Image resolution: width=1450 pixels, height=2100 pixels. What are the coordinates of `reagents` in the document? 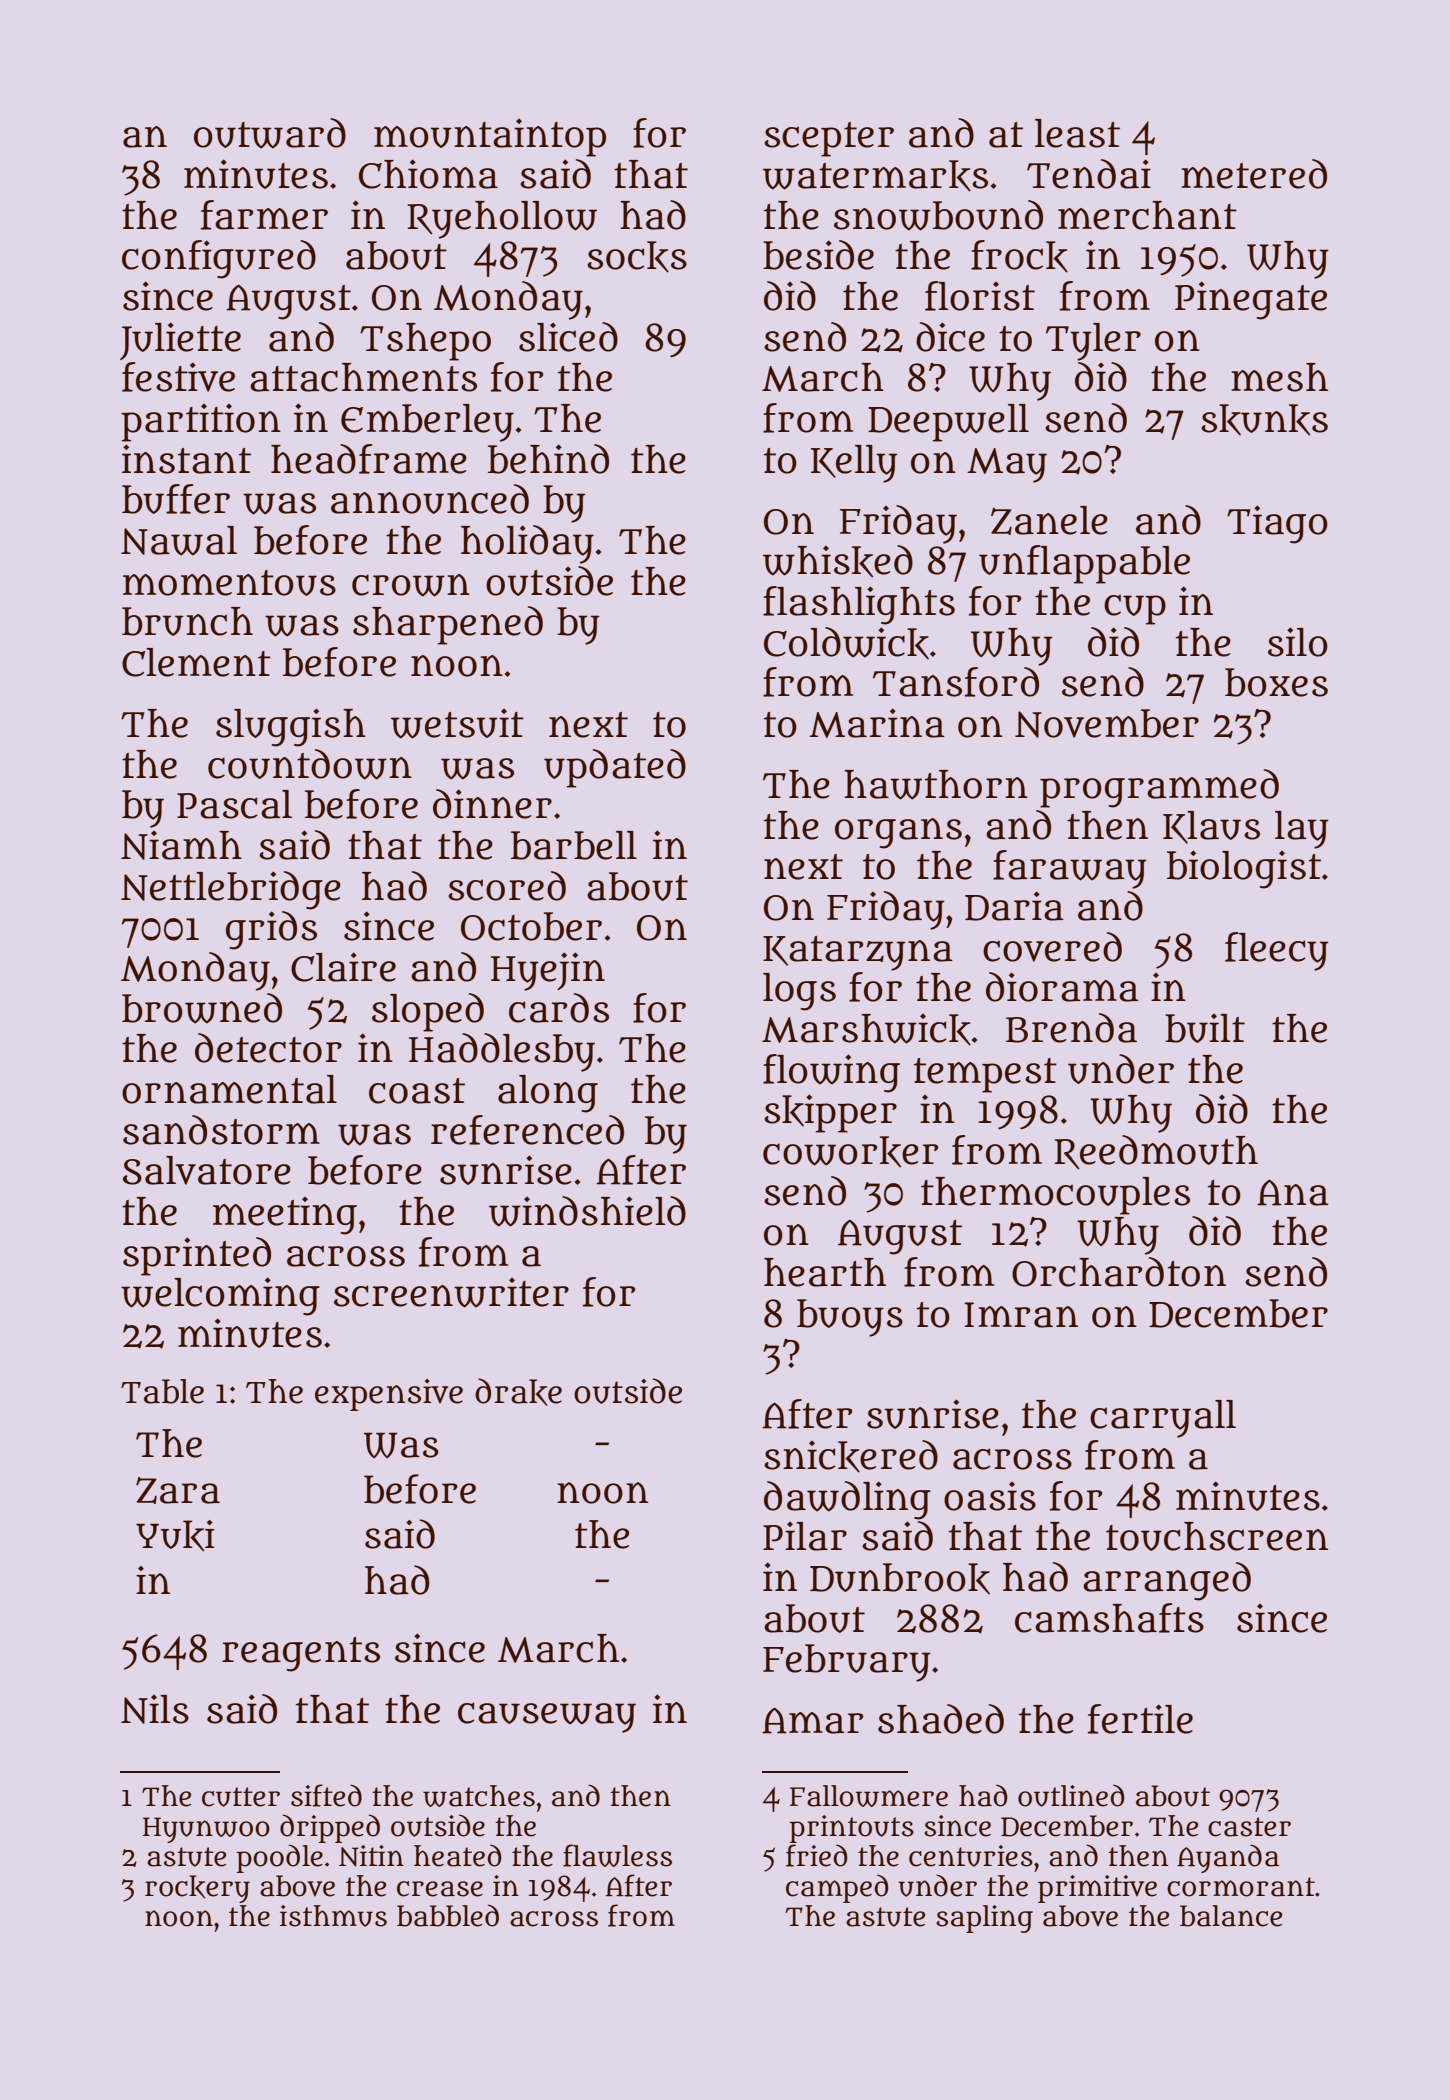 It's located at (301, 1654).
